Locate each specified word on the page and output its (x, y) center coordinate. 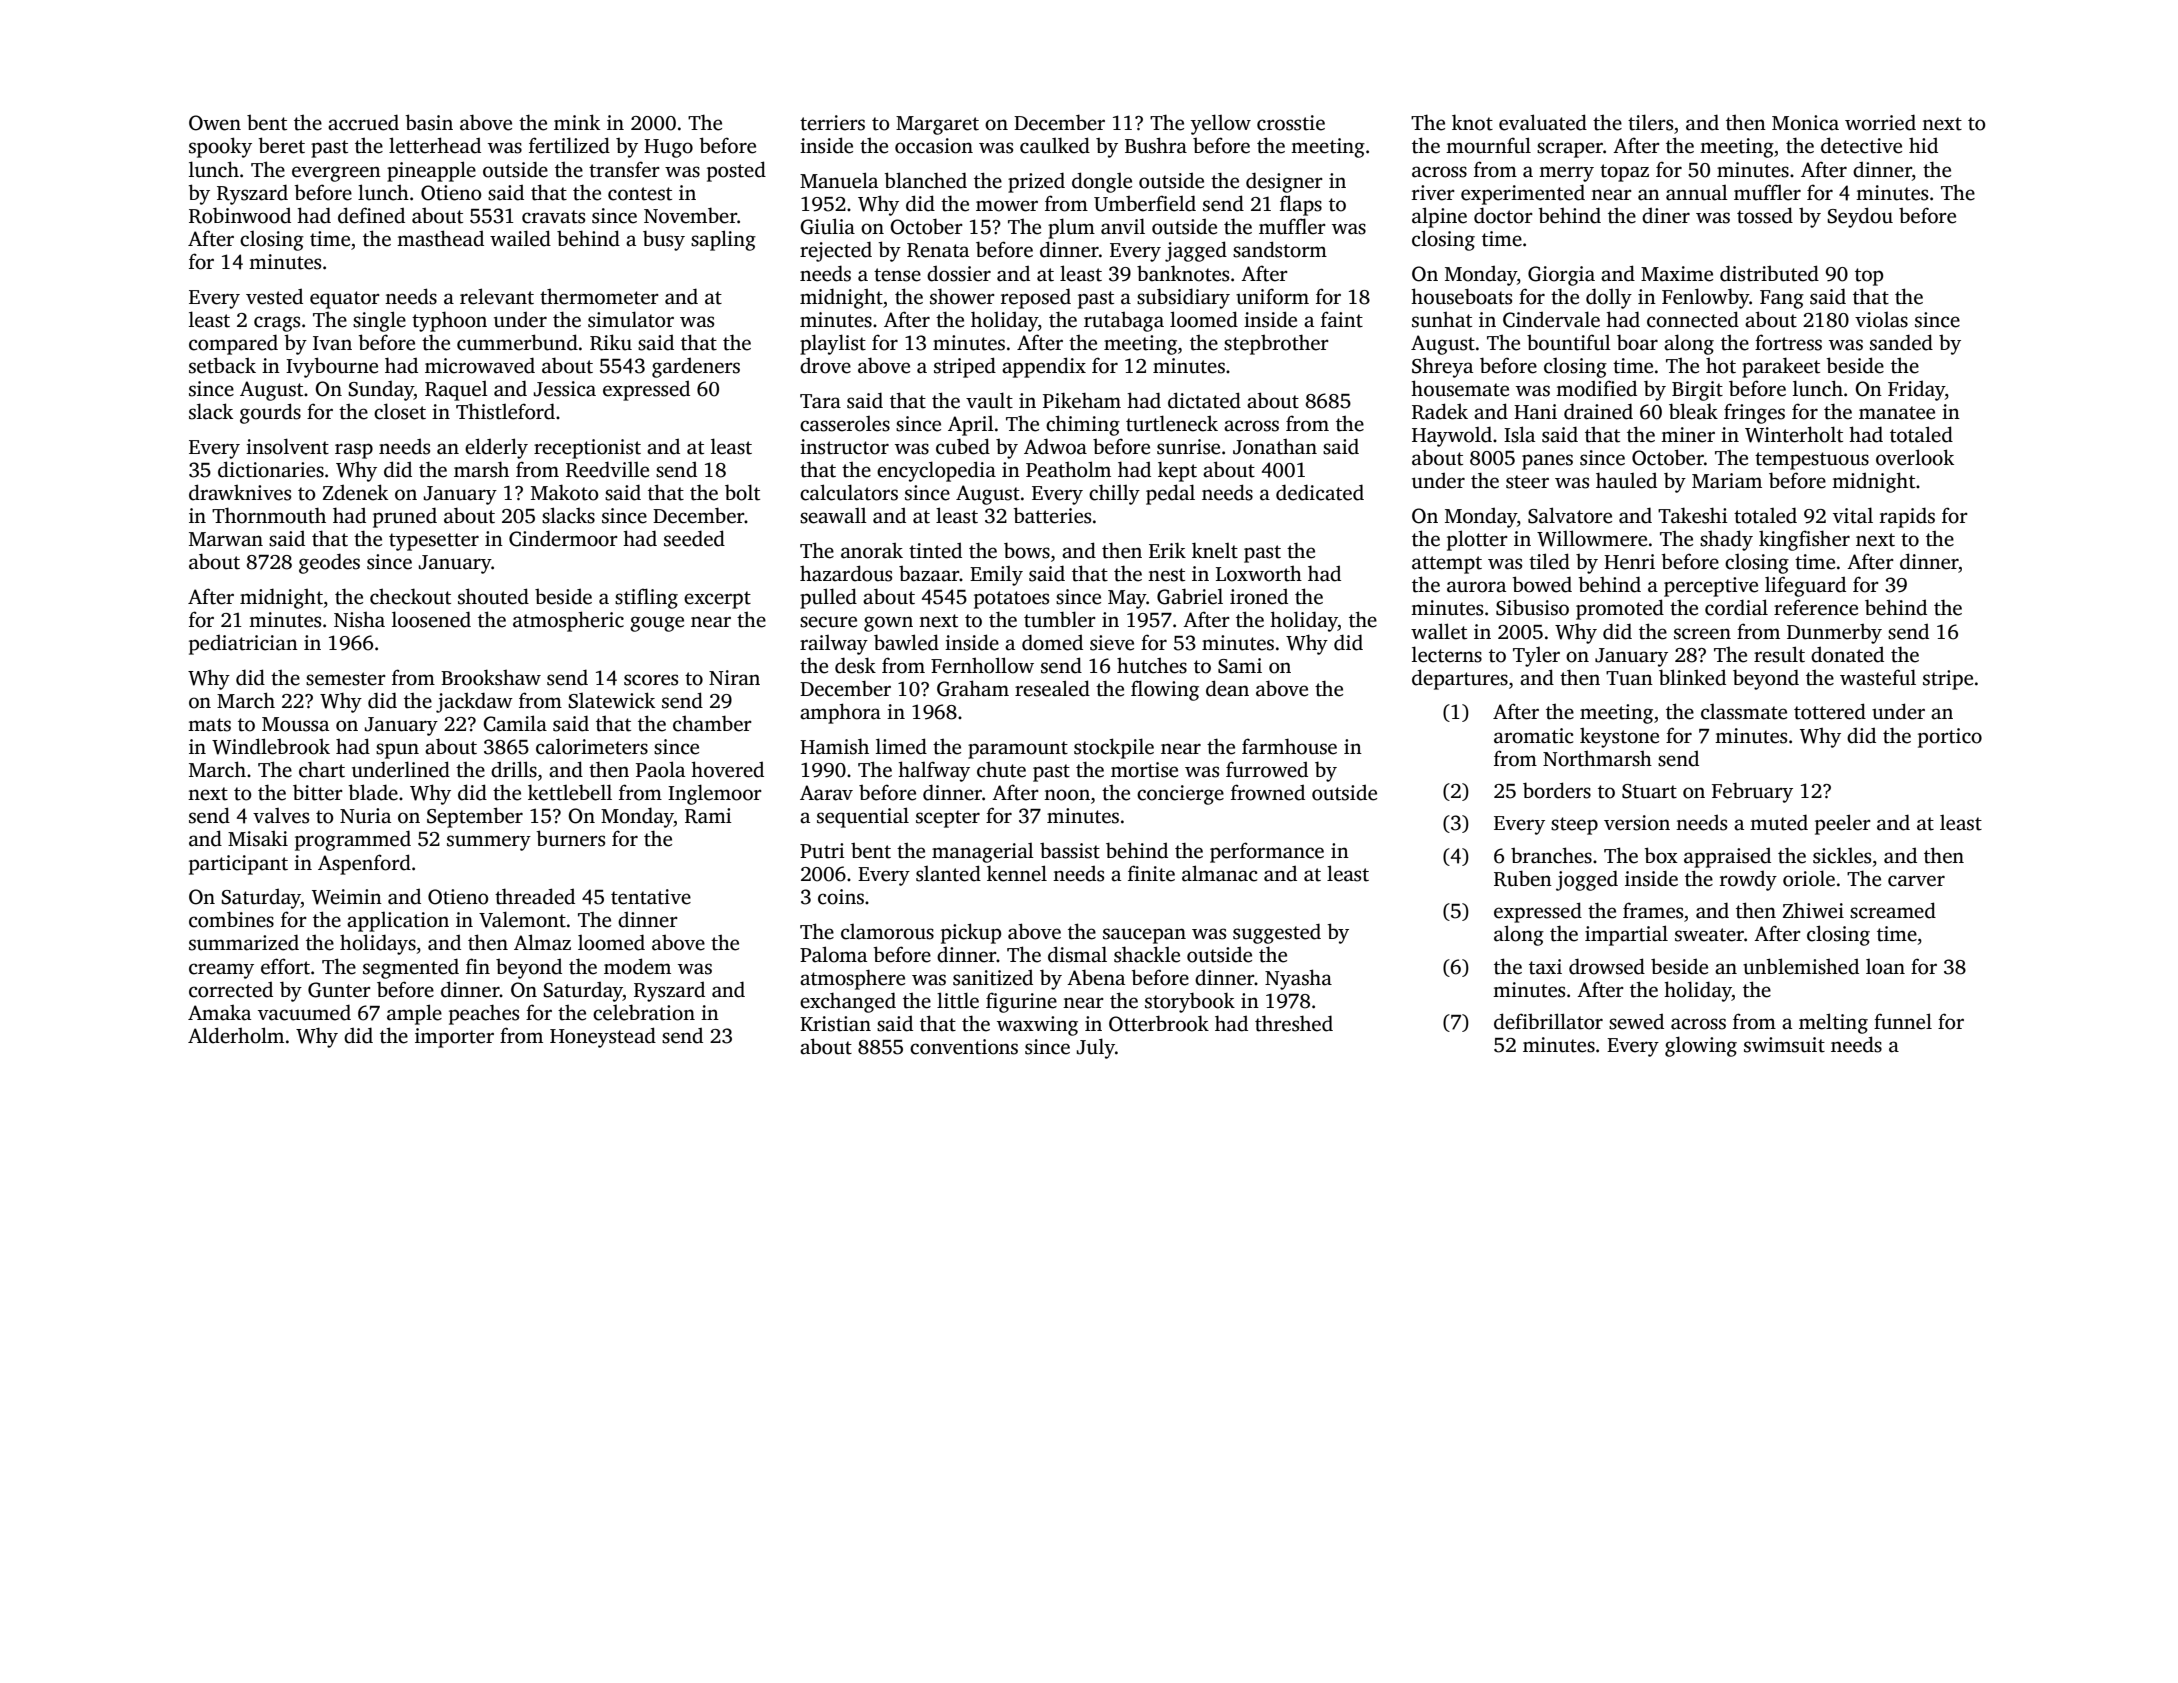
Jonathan (1275, 446)
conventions (964, 1047)
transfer (624, 169)
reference (1816, 607)
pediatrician (243, 644)
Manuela (839, 180)
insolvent (287, 446)
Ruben (1523, 878)
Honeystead (603, 1037)
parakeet (1781, 367)
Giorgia (1561, 276)
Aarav (826, 793)
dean (1227, 688)
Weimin (347, 897)
